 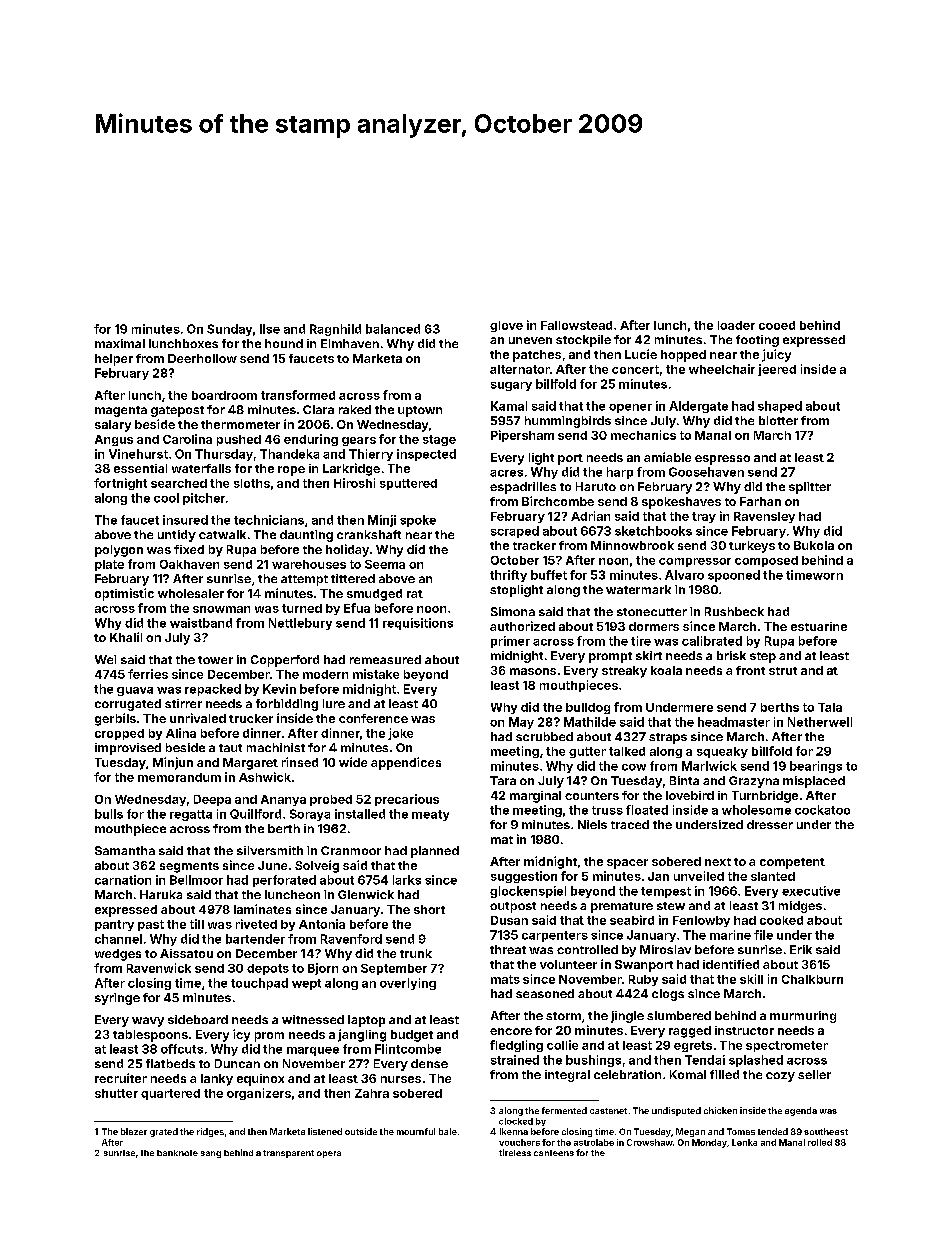 I want to click on Sunday, so click(x=229, y=330).
